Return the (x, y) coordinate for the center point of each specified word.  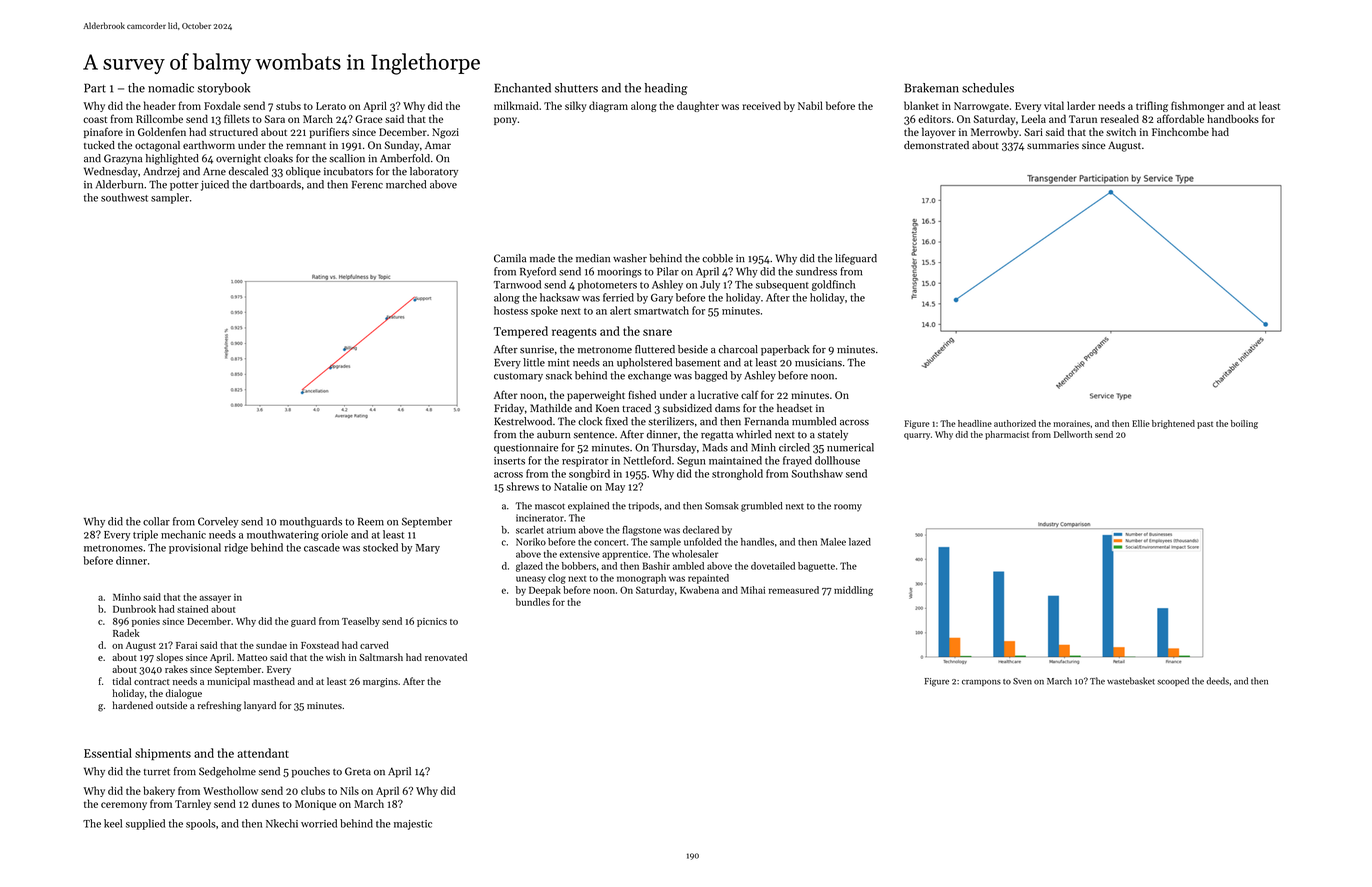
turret (157, 772)
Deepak (545, 591)
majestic (413, 825)
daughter (698, 106)
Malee (833, 542)
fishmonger (1198, 106)
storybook (224, 89)
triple (145, 535)
